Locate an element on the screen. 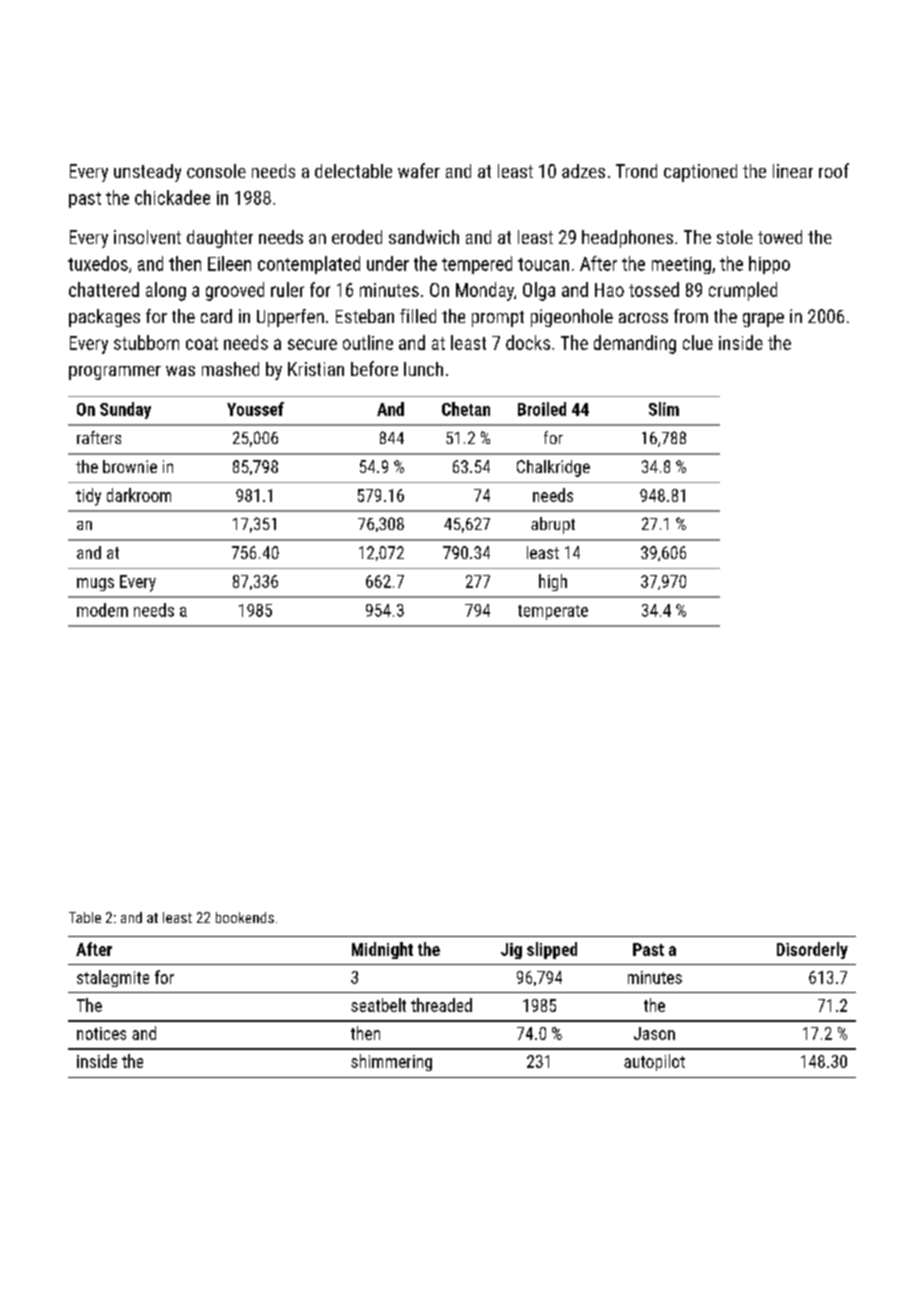  threaded is located at coordinates (441, 1005).
